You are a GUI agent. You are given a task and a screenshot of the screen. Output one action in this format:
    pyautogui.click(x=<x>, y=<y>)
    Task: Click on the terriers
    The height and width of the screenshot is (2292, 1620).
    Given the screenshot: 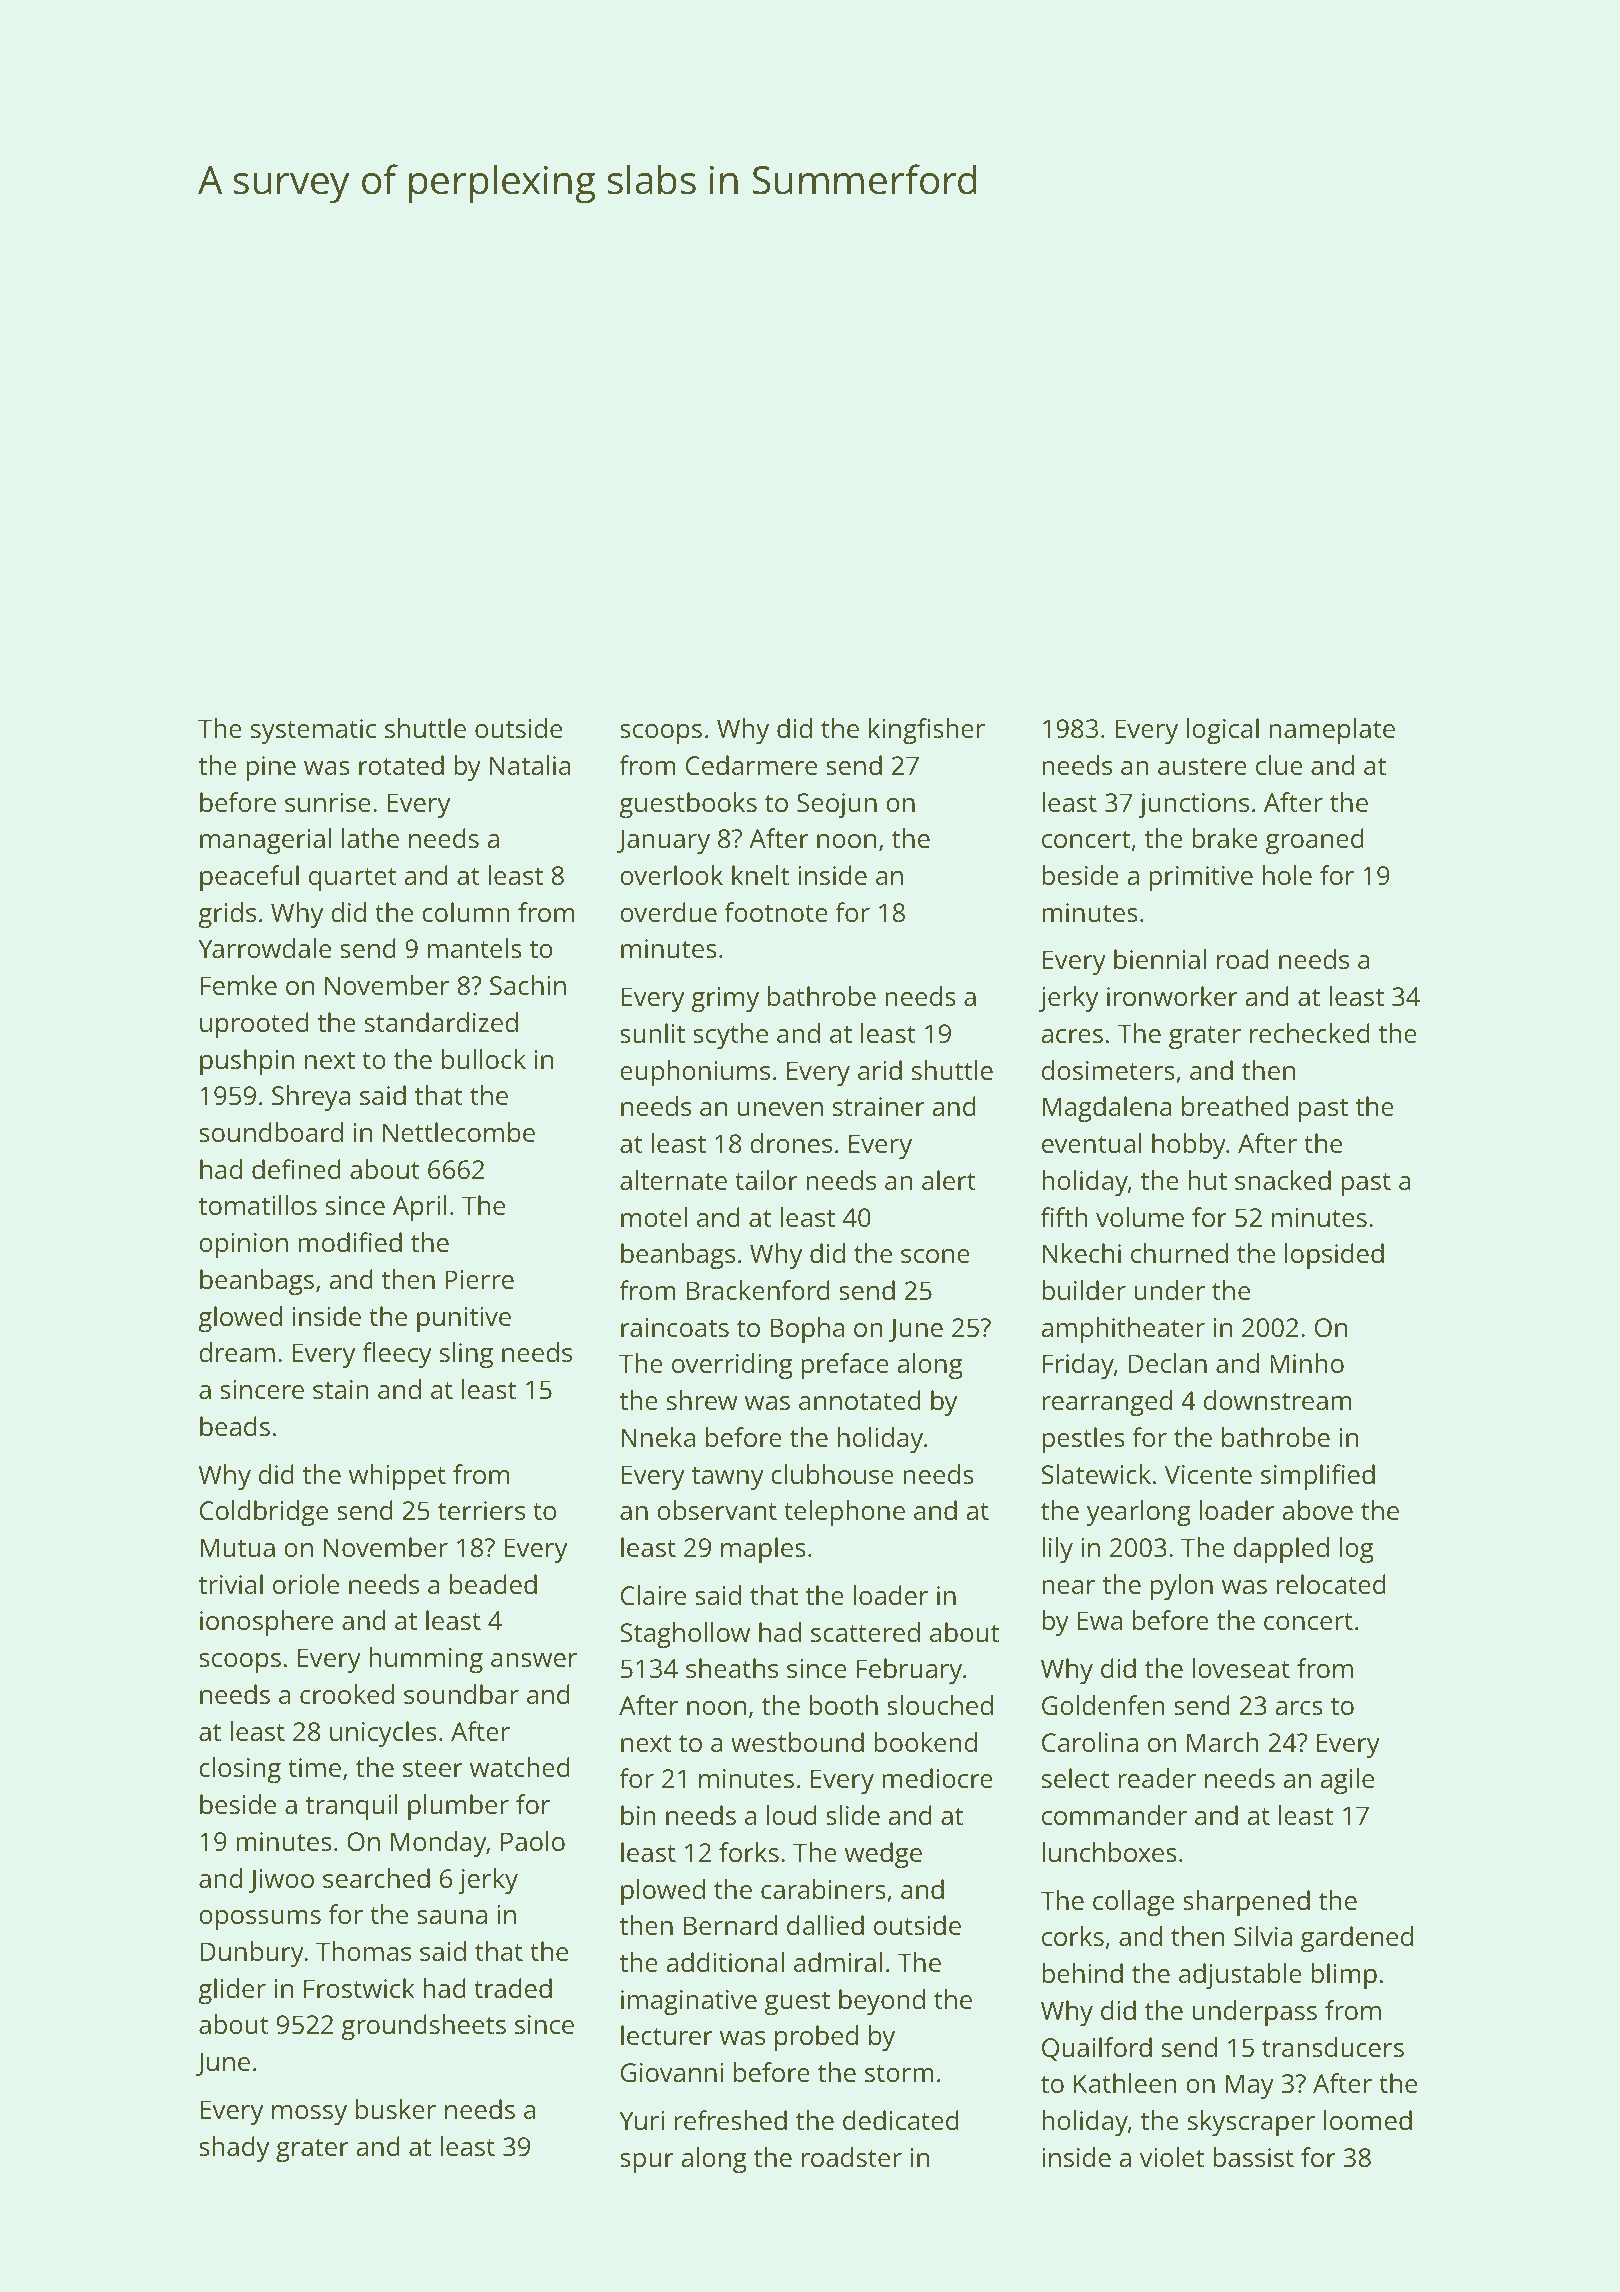 What is the action you would take?
    pyautogui.click(x=481, y=1510)
